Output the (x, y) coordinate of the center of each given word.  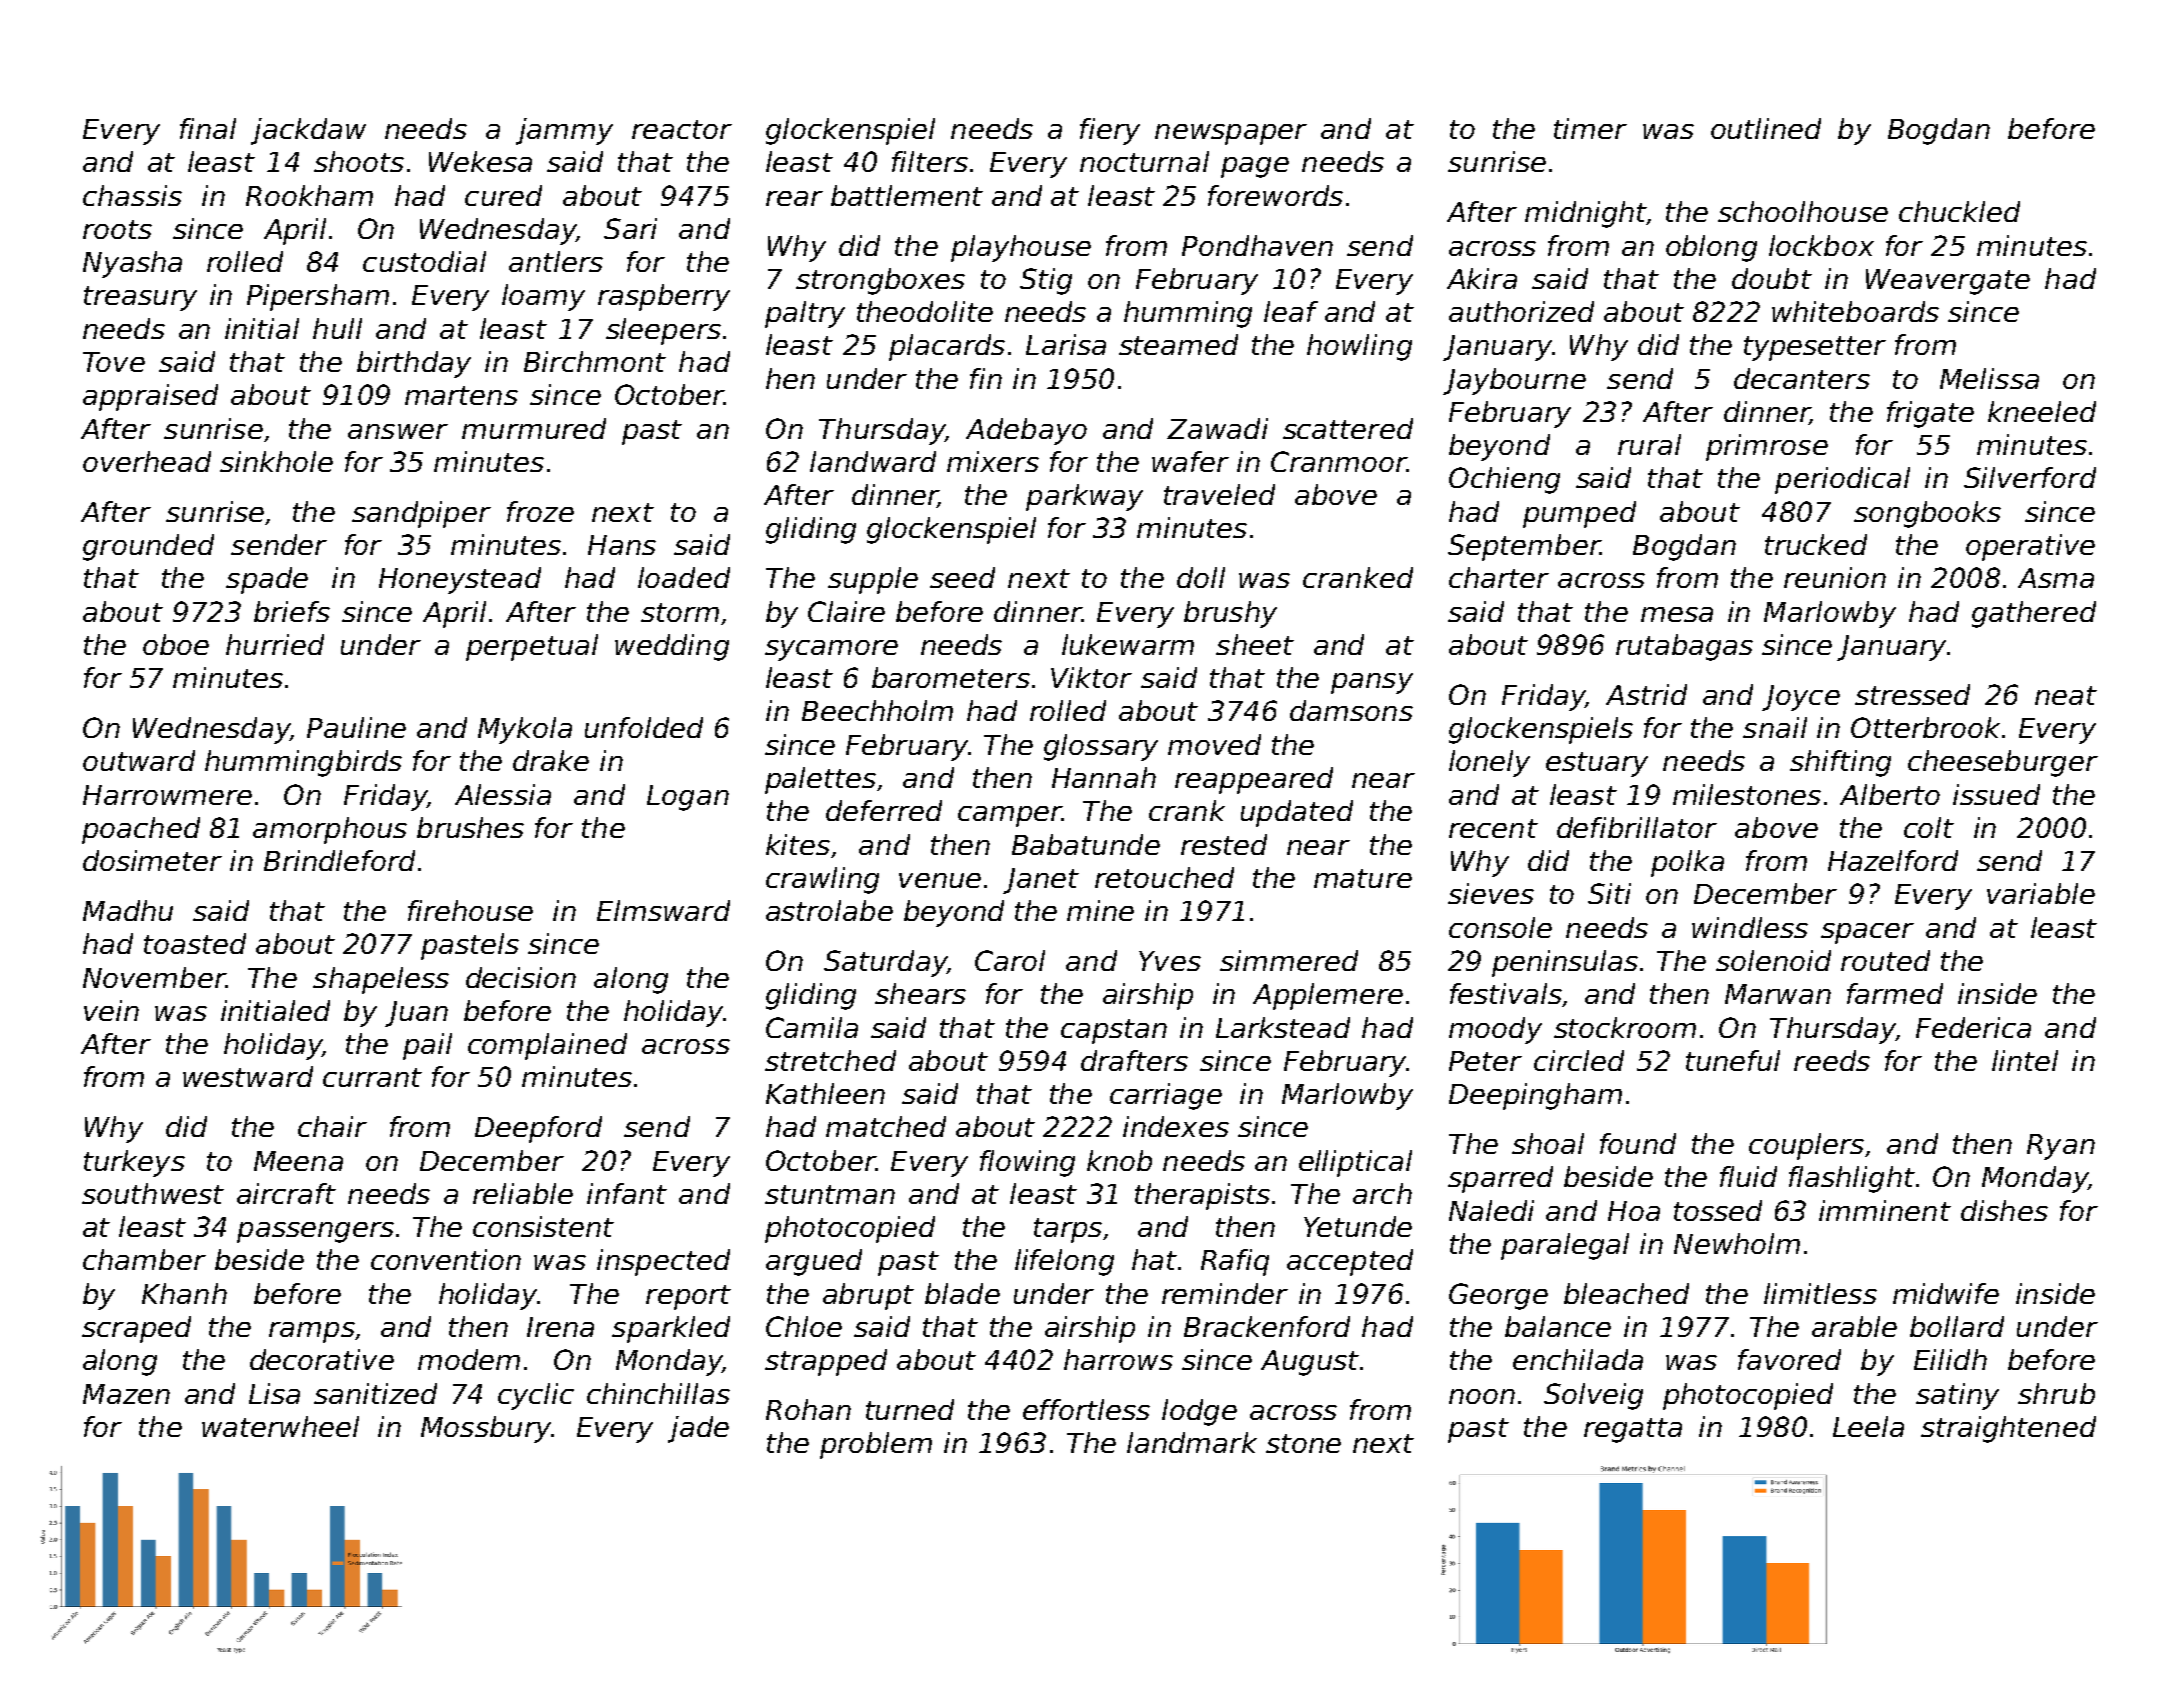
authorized (1521, 311)
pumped (1579, 514)
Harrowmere (167, 795)
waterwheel (280, 1426)
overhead (147, 461)
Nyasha (132, 264)
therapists (1202, 1196)
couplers (1806, 1146)
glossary (1101, 747)
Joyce (1801, 698)
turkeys (134, 1163)
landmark (1192, 1442)
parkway (1084, 497)
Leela (1868, 1426)
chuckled (1959, 211)
